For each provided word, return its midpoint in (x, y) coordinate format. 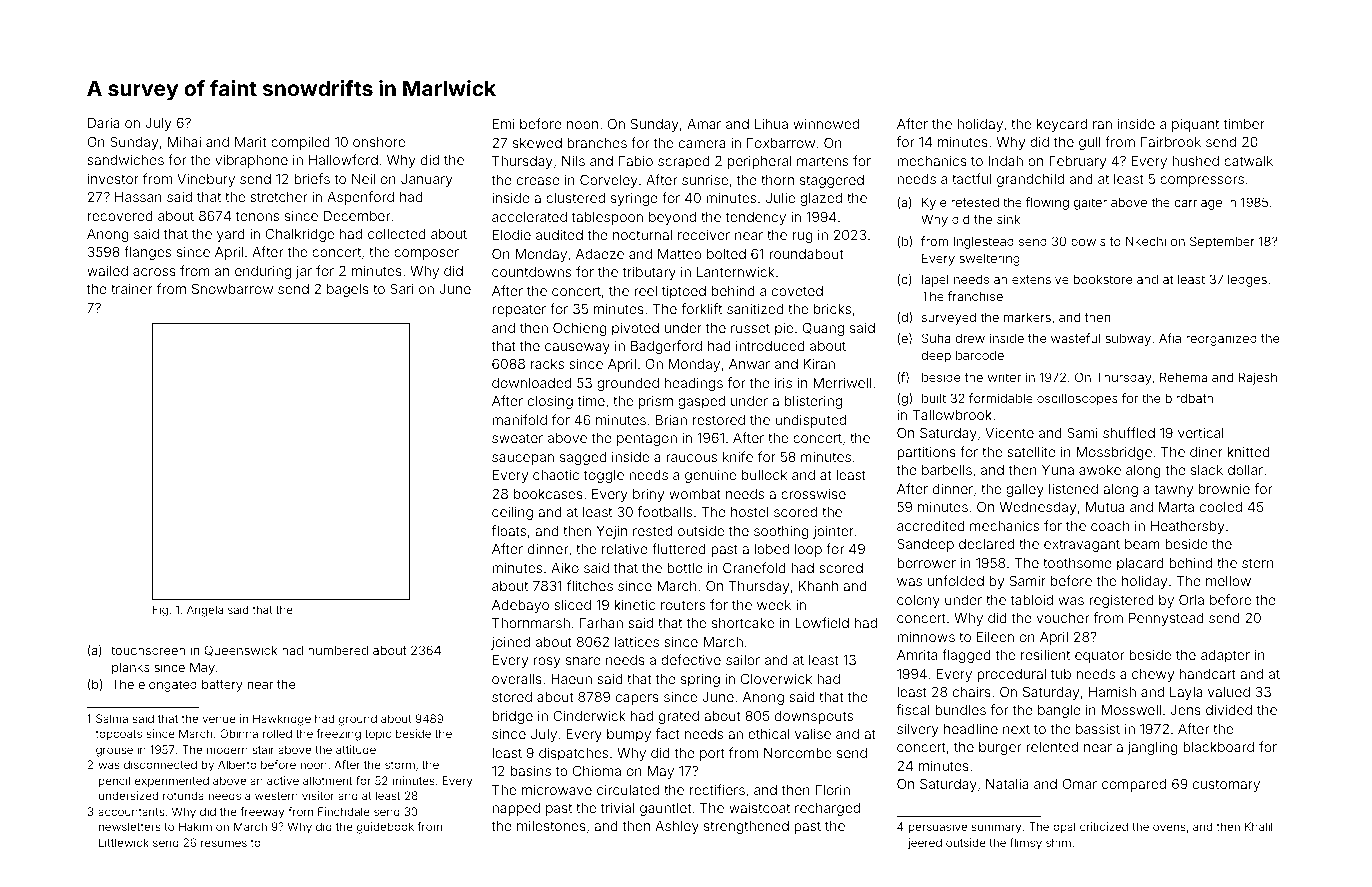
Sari (401, 288)
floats (508, 530)
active (283, 780)
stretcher (278, 197)
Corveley (609, 181)
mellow (1228, 581)
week (774, 605)
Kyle (934, 203)
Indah (1006, 161)
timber (1244, 123)
